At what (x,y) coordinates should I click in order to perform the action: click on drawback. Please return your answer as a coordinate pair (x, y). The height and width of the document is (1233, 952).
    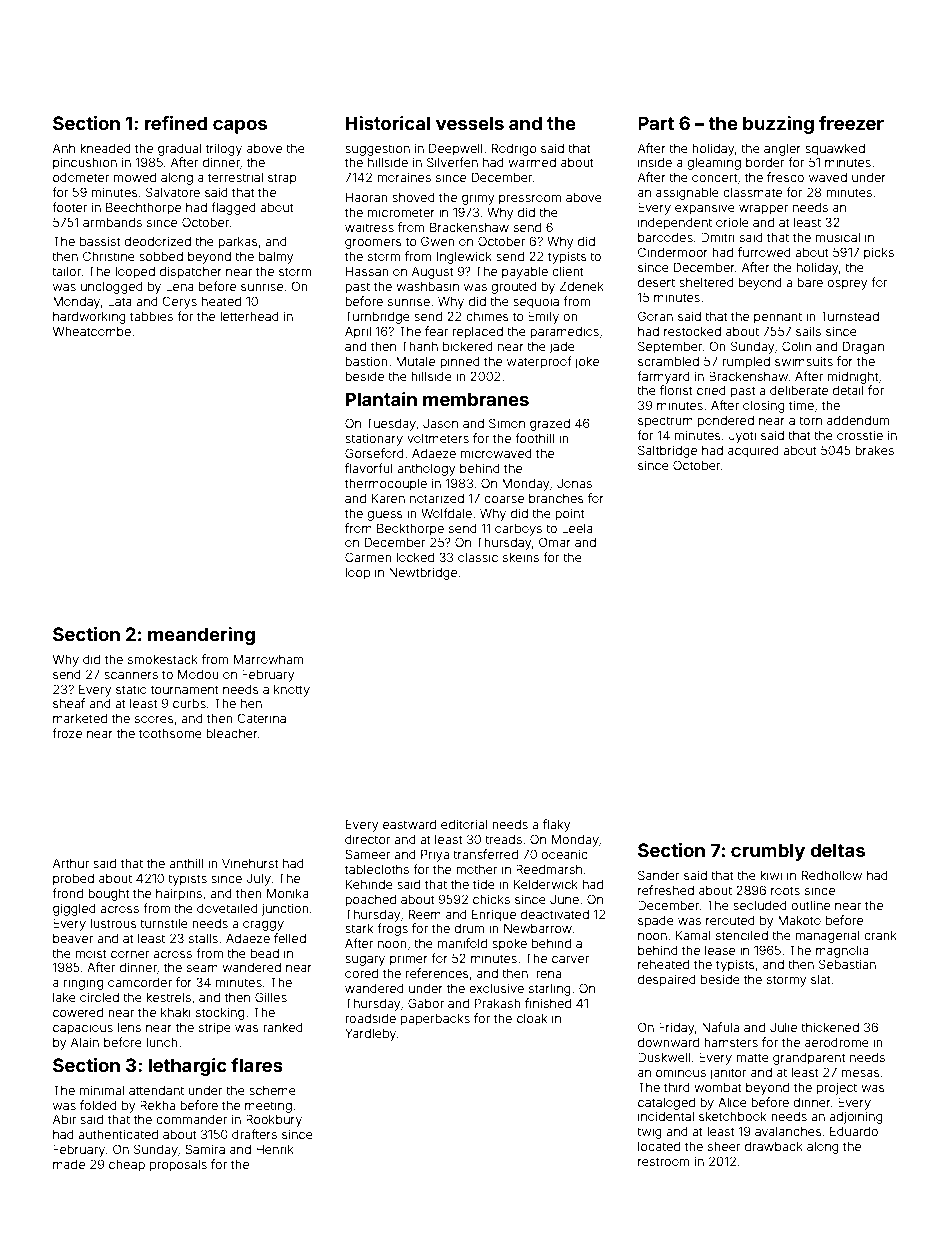
    Looking at the image, I should click on (774, 1146).
